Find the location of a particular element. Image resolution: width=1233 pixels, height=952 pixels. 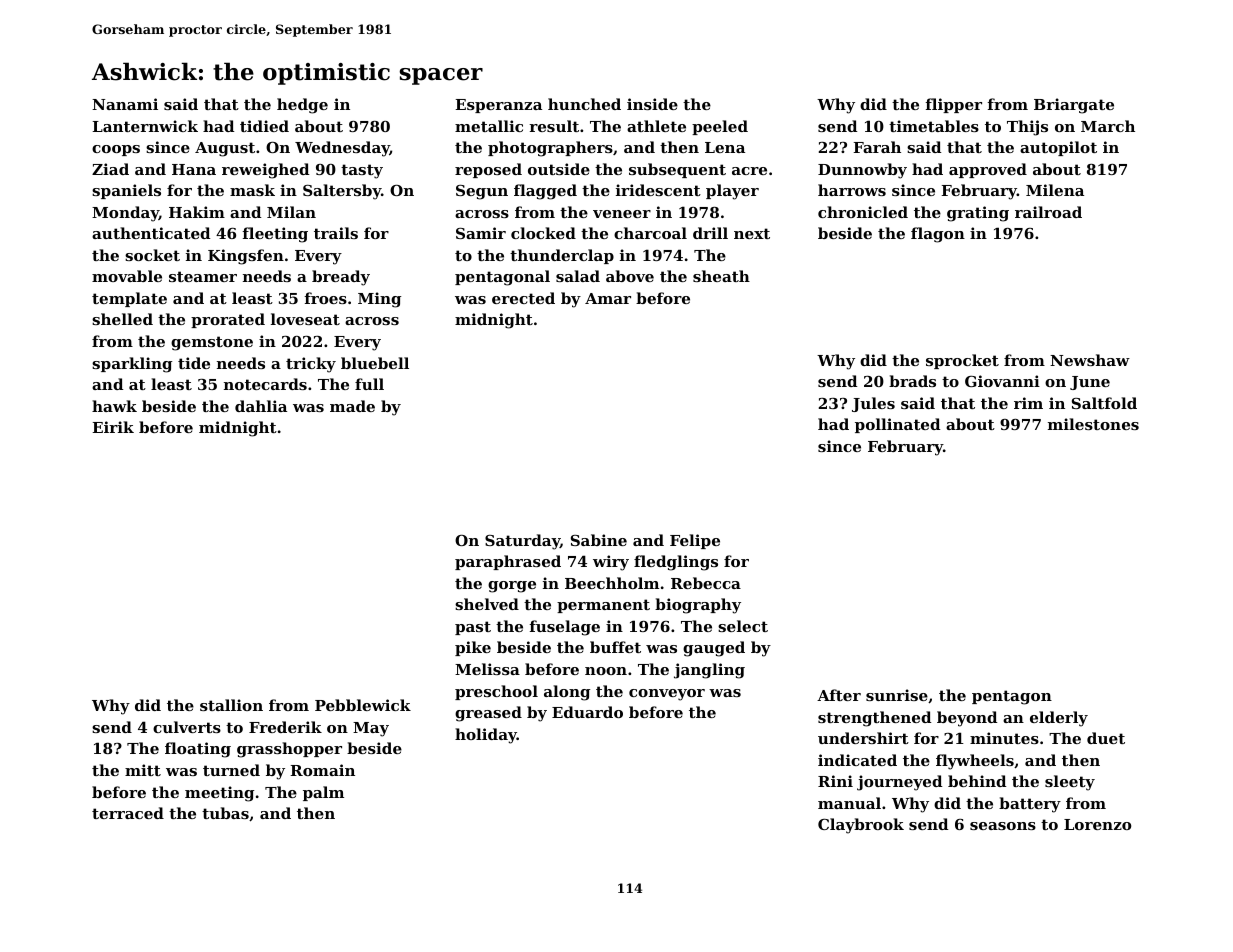

flipper is located at coordinates (954, 105).
